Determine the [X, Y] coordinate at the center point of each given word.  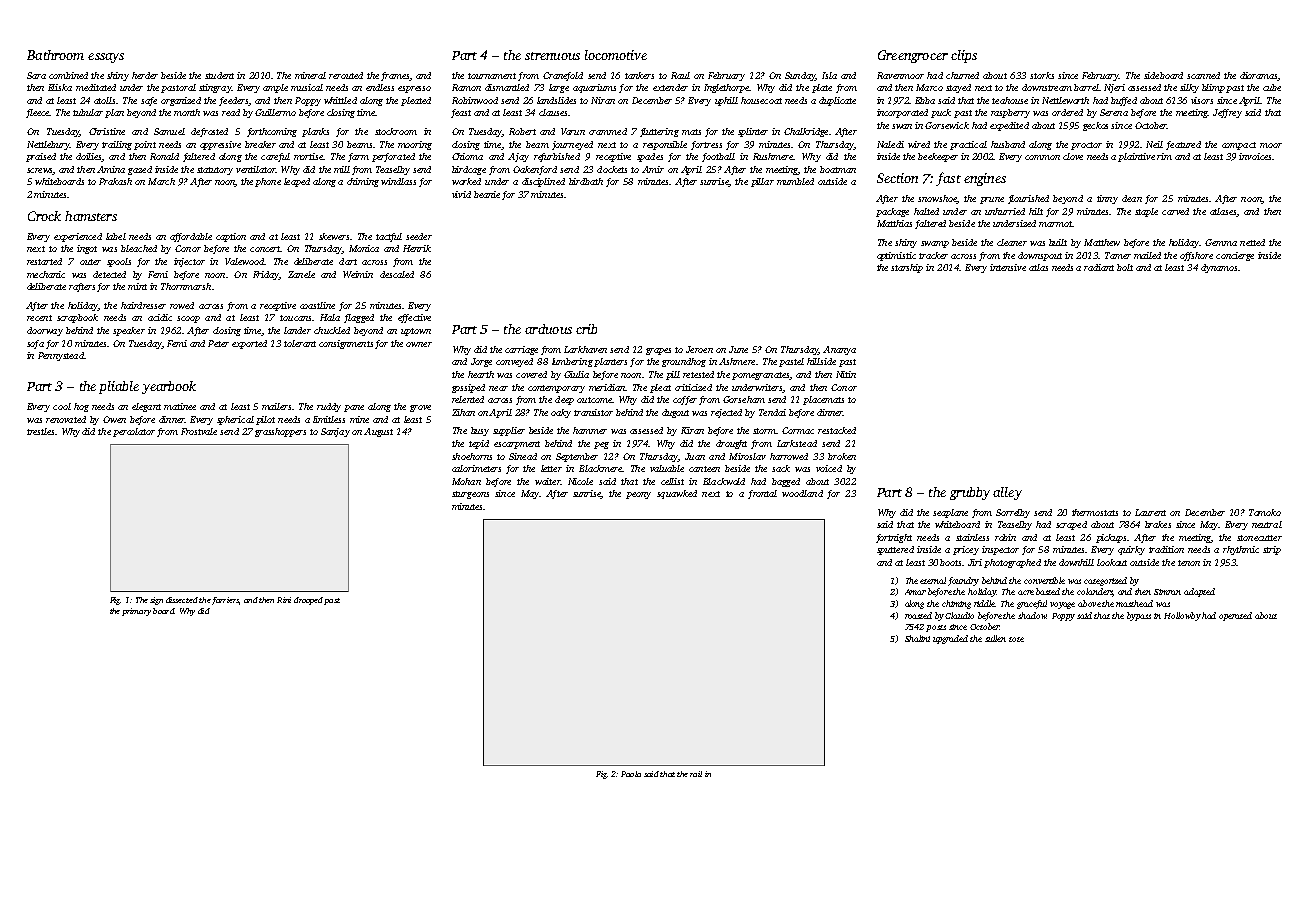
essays [106, 58]
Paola [631, 774]
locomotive [616, 55]
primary [136, 612]
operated [1235, 616]
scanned [1203, 75]
